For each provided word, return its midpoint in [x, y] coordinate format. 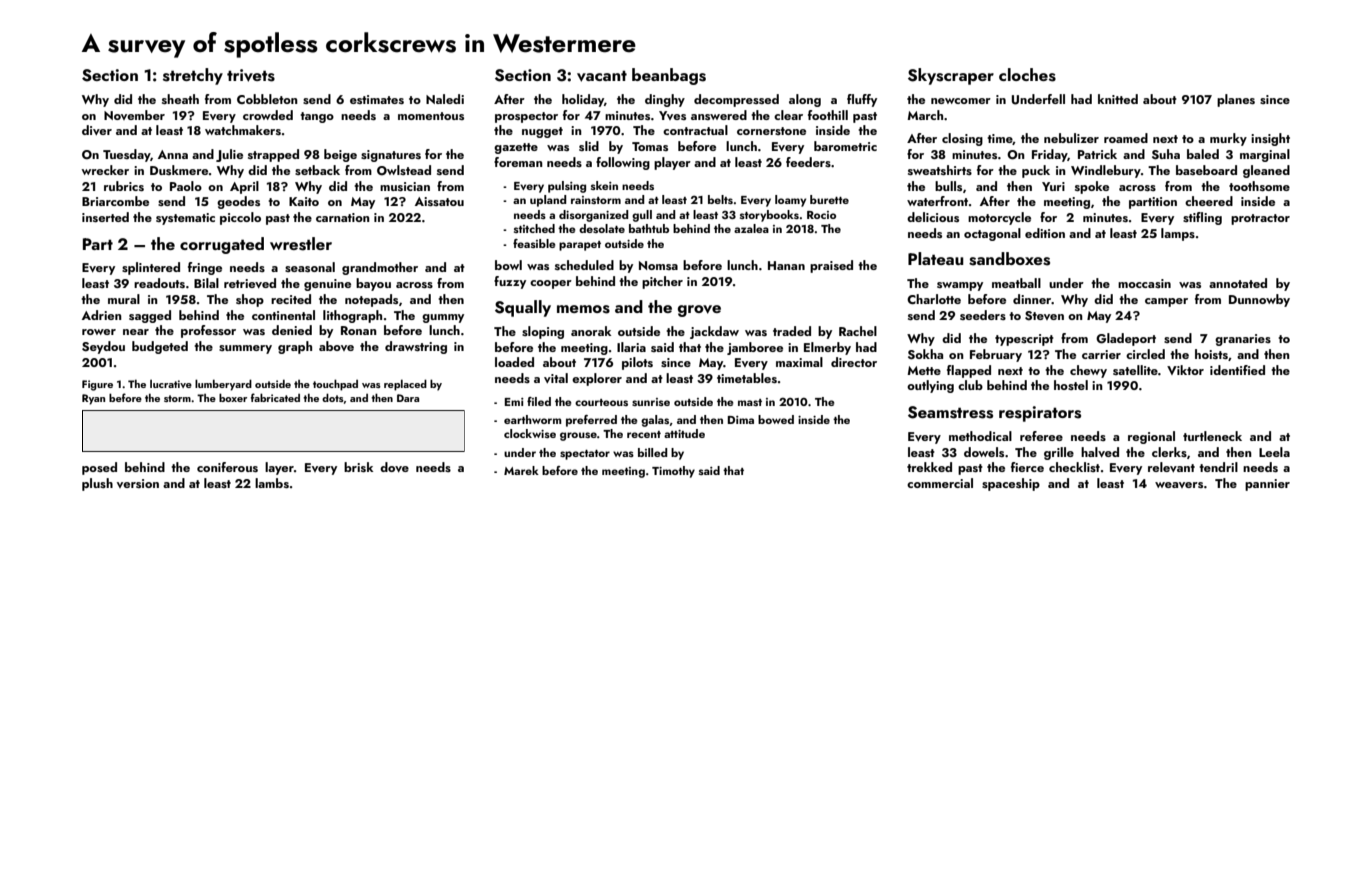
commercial [940, 483]
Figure [97, 385]
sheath [180, 99]
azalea [751, 228]
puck [1036, 171]
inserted [105, 217]
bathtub [649, 228]
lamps [1178, 234]
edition [1045, 233]
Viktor [1185, 370]
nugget [542, 132]
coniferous [227, 467]
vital [556, 378]
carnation [343, 217]
